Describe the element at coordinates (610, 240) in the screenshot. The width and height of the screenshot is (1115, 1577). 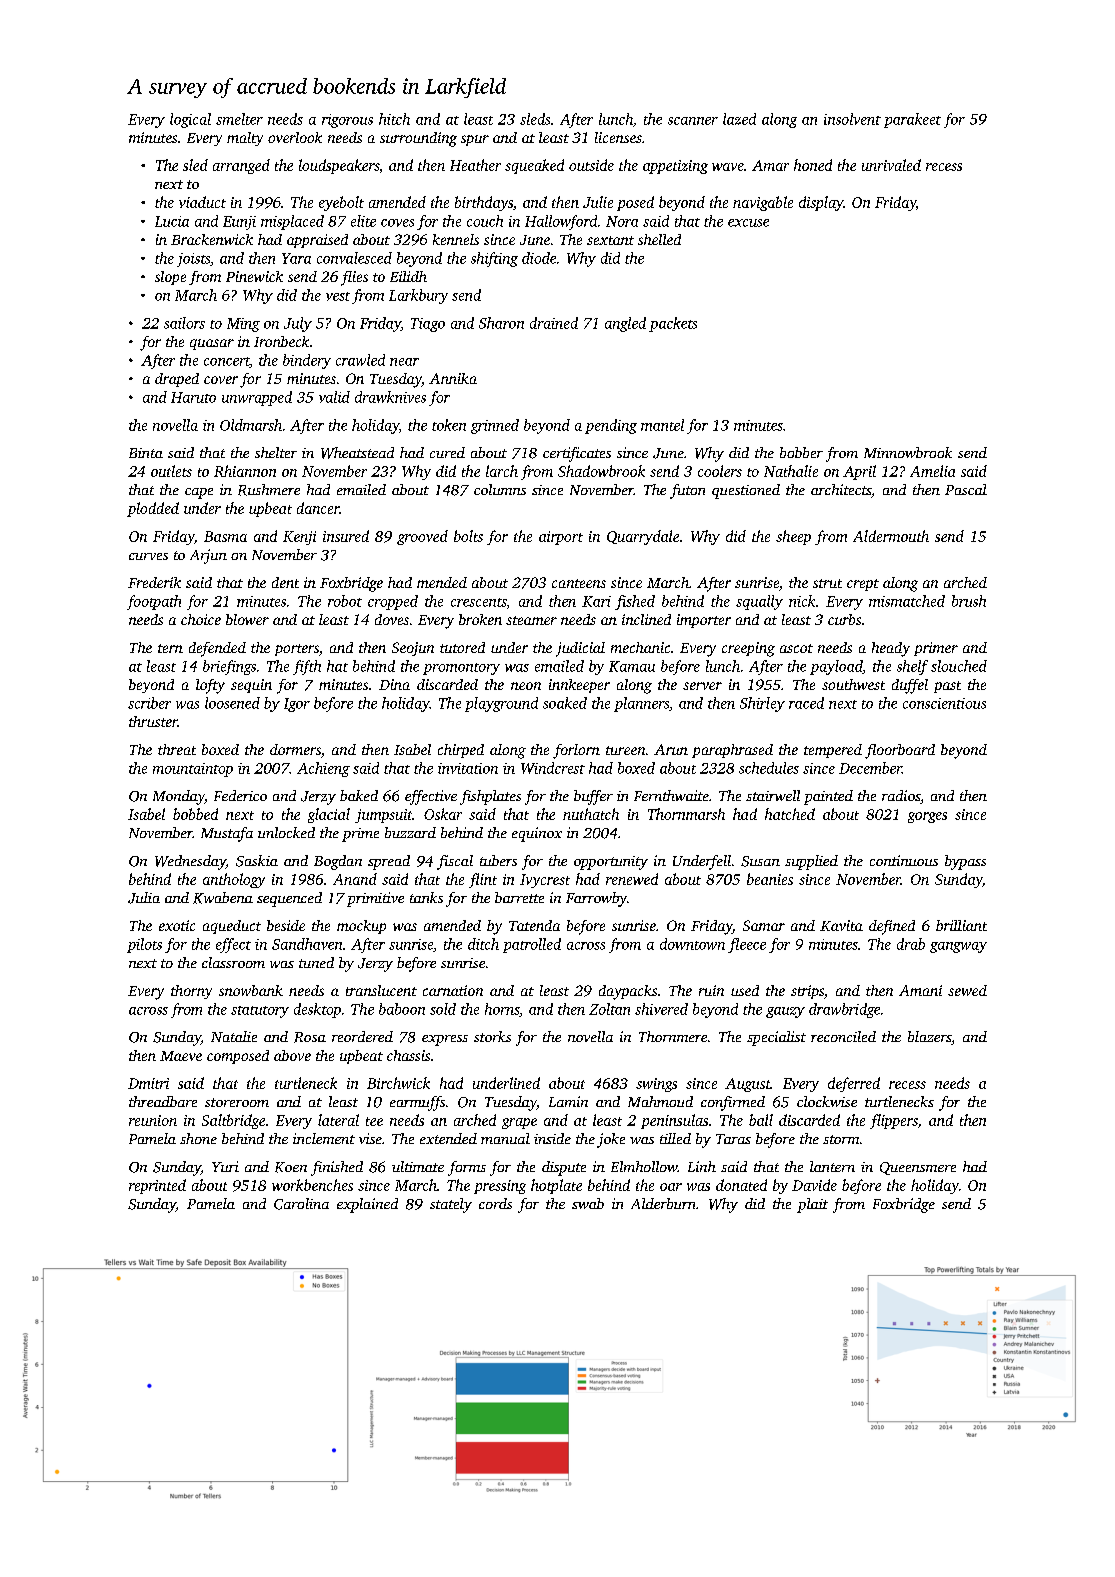
I see `sextant` at that location.
